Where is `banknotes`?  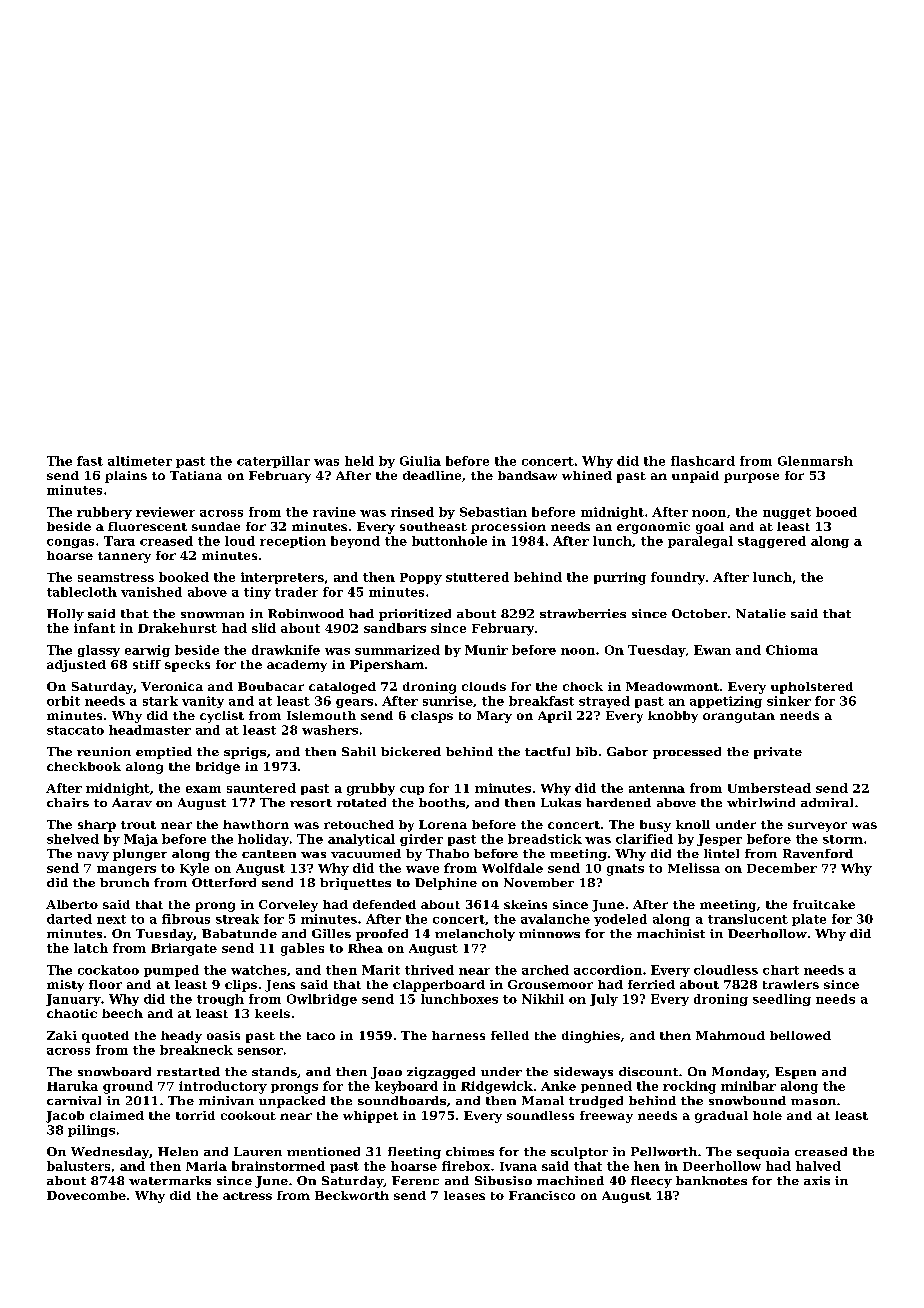 banknotes is located at coordinates (711, 1180).
